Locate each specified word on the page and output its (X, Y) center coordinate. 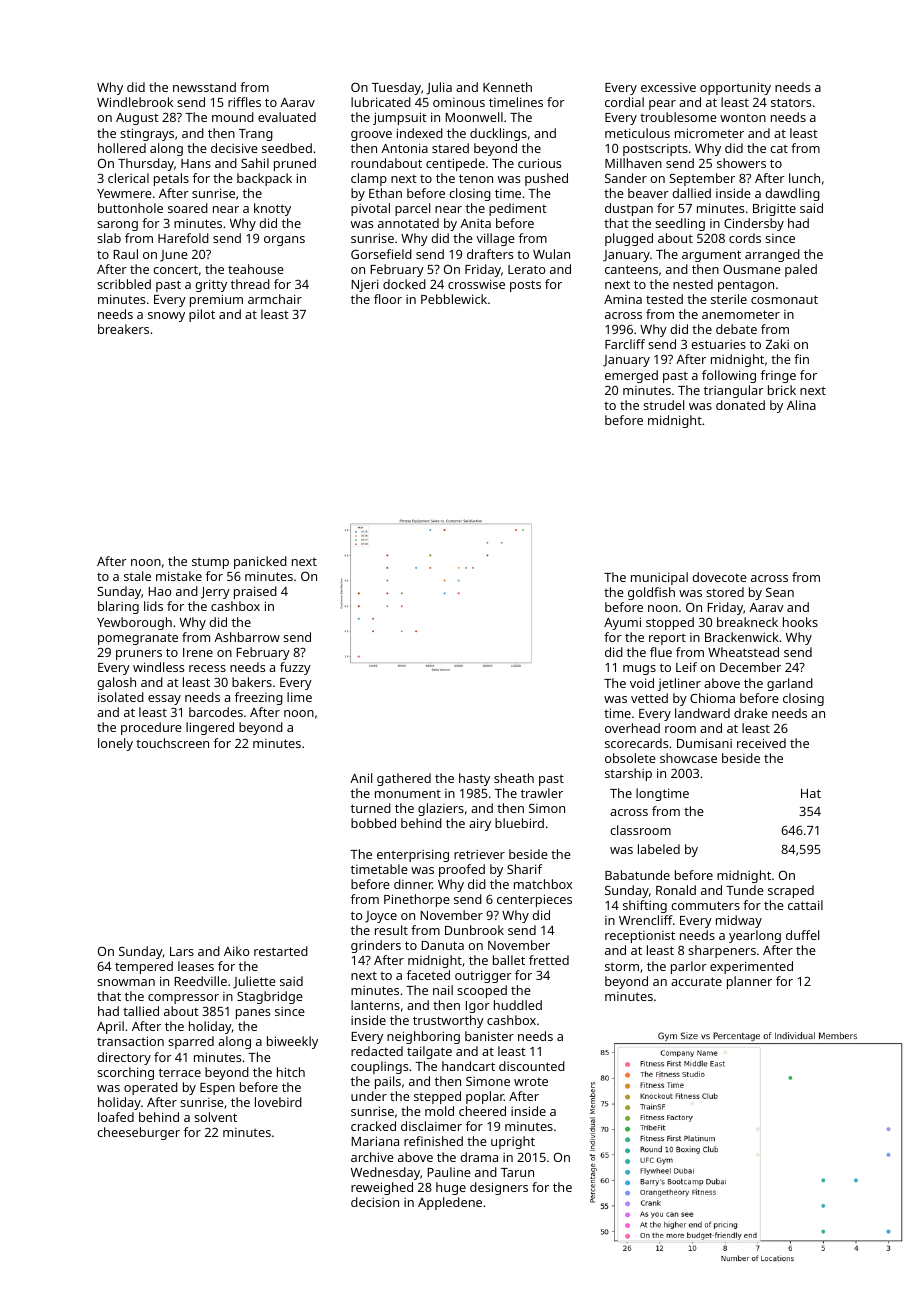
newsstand (204, 87)
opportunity (735, 88)
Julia (439, 88)
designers (499, 1188)
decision (375, 1202)
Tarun (517, 1172)
